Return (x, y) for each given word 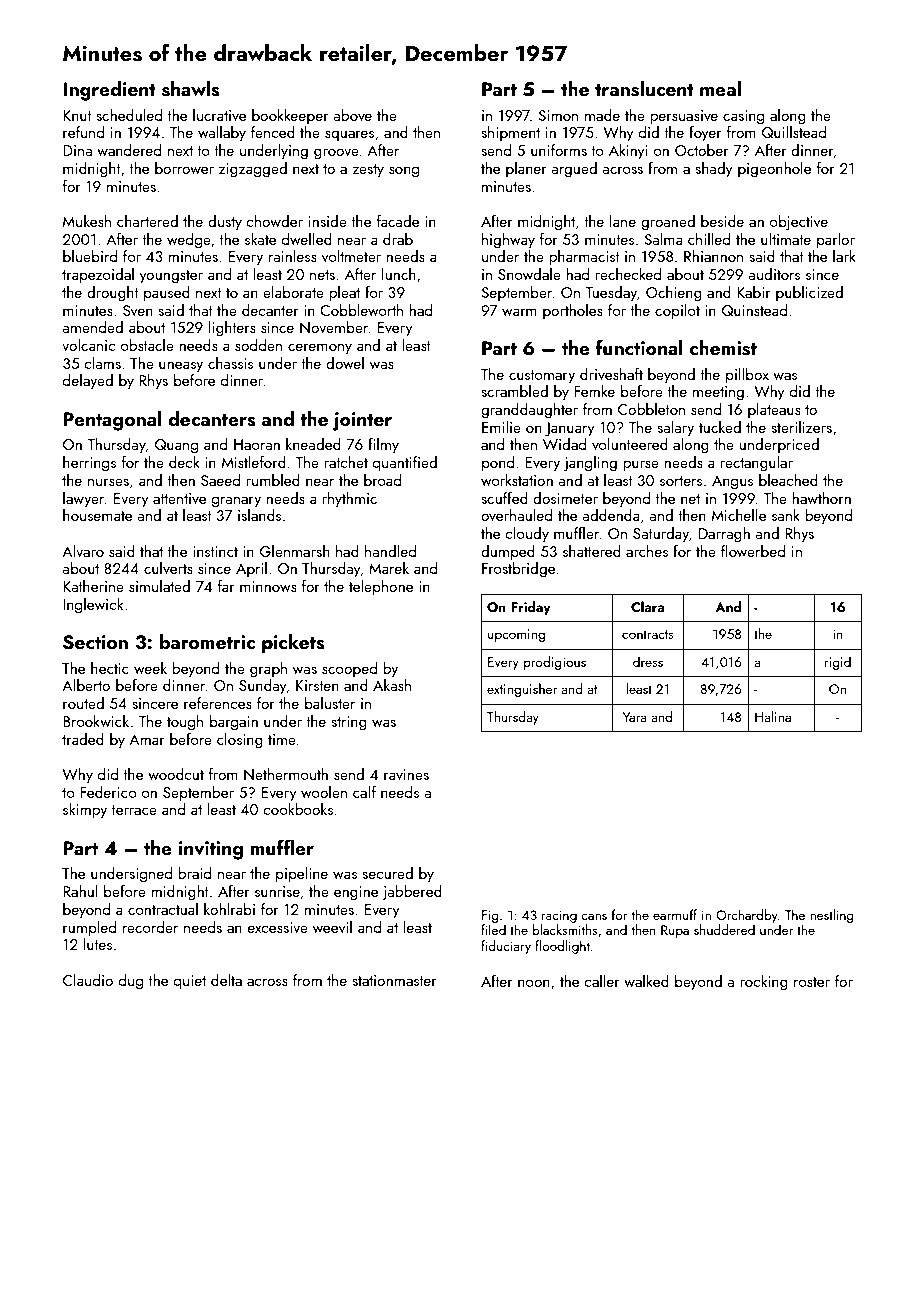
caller (602, 981)
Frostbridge (518, 570)
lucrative (219, 115)
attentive (179, 498)
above (353, 115)
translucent (644, 89)
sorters (681, 481)
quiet (190, 982)
